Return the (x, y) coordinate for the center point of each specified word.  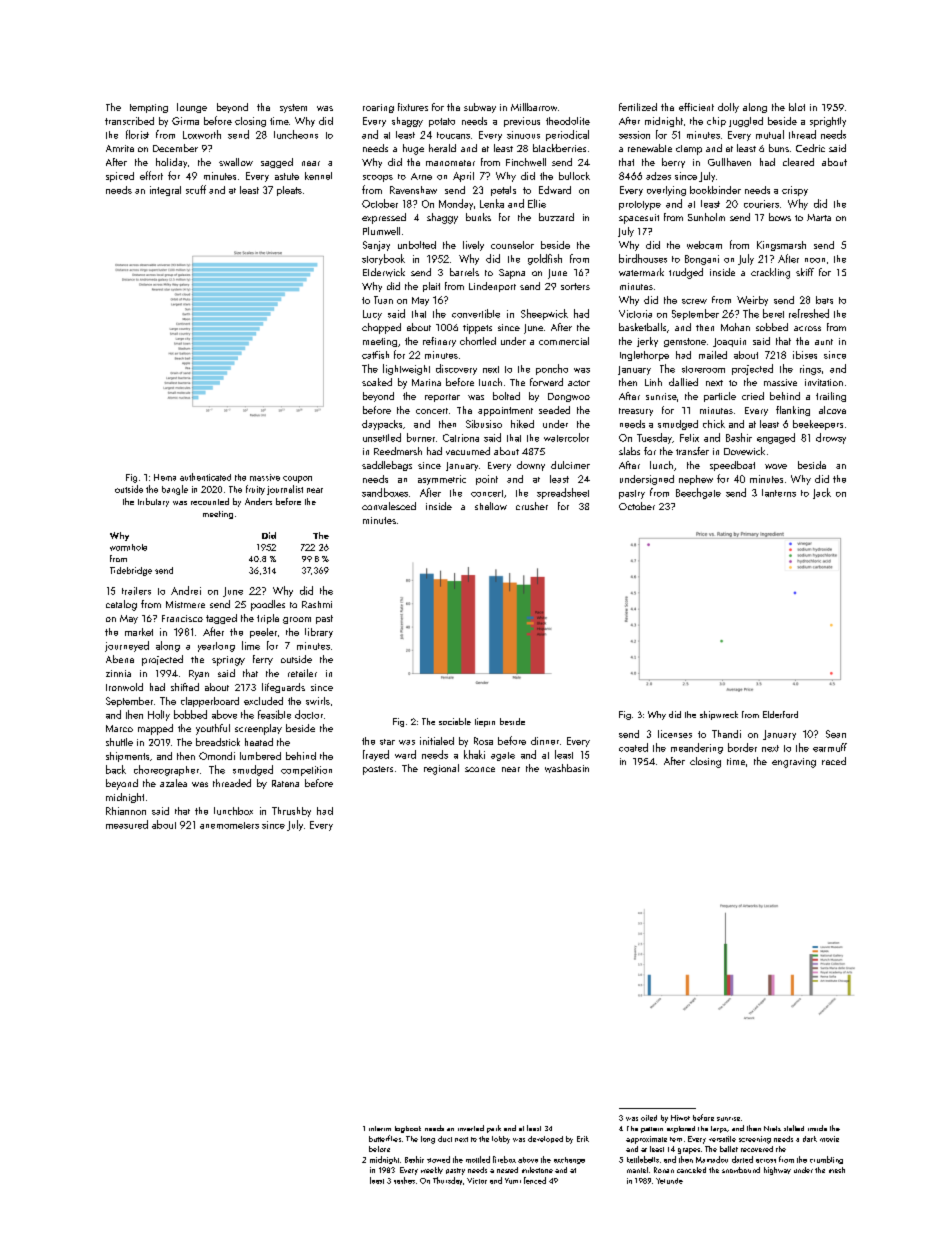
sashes (404, 1180)
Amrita (120, 148)
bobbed (190, 714)
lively (473, 246)
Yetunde (669, 1181)
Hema (165, 477)
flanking (793, 411)
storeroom (703, 369)
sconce (480, 769)
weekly (432, 1170)
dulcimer (570, 465)
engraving (794, 763)
